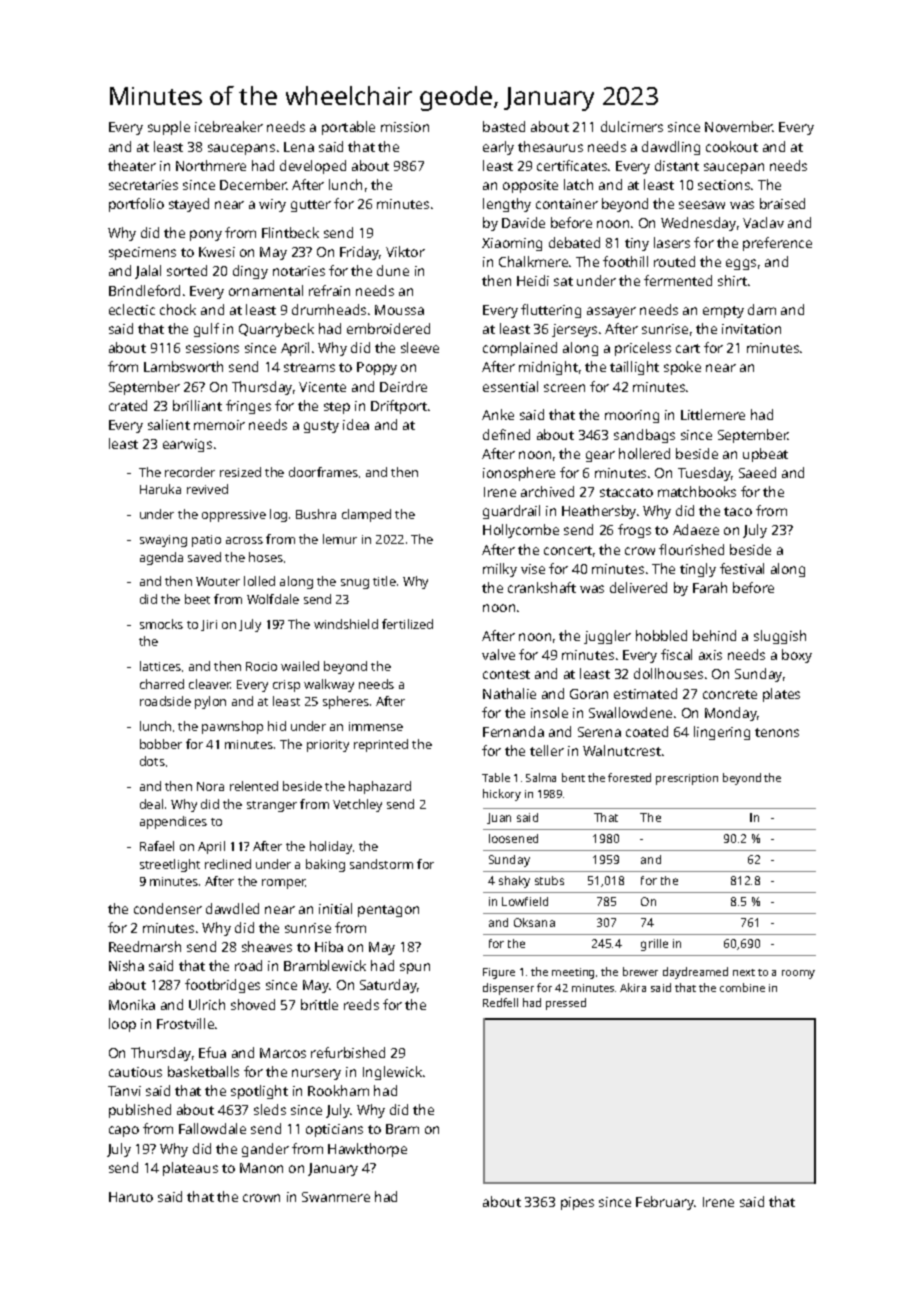 This screenshot has width=924, height=1314. Describe the element at coordinates (611, 312) in the screenshot. I see `assayer` at that location.
